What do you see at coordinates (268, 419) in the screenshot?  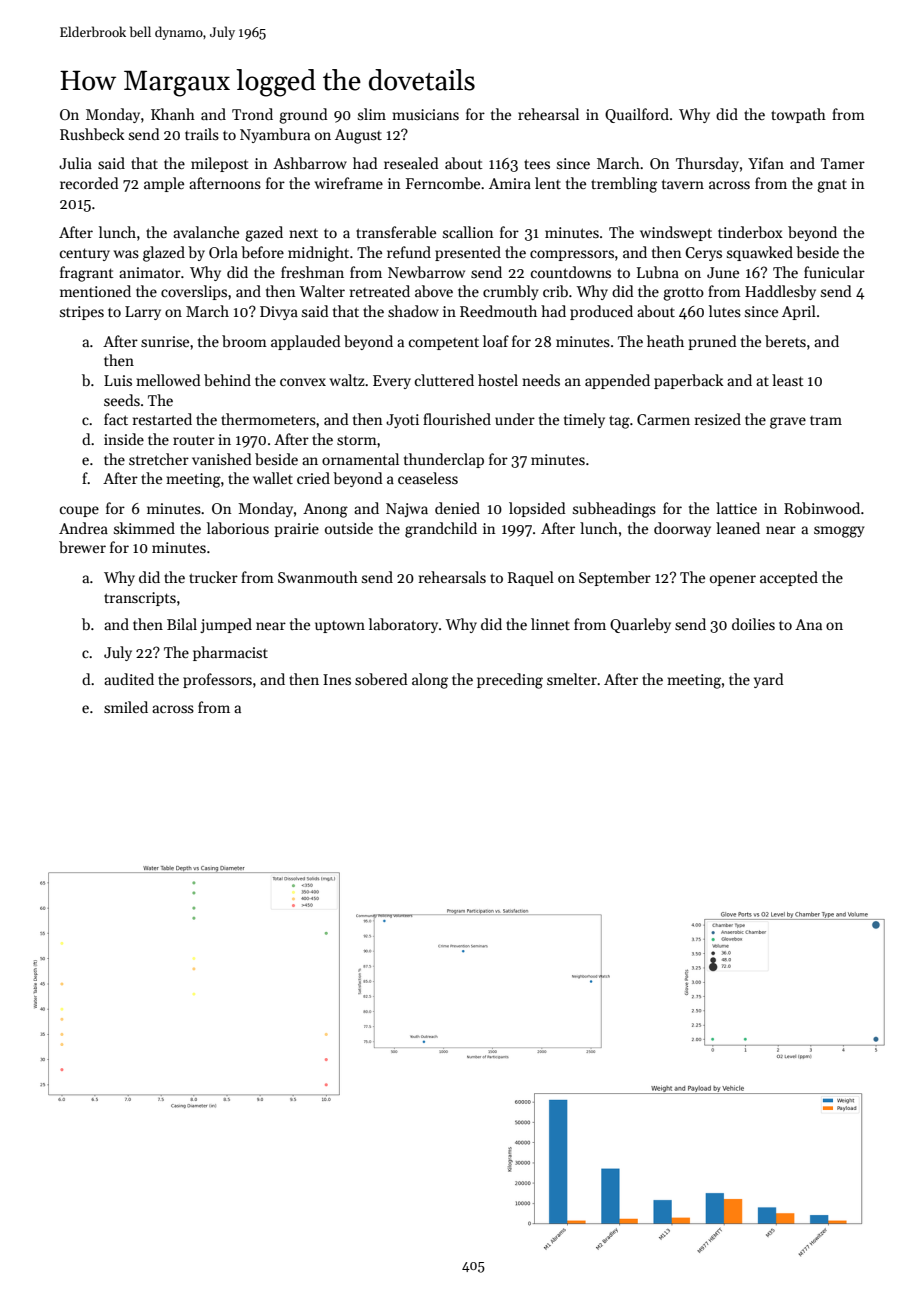 I see `thermometers` at bounding box center [268, 419].
